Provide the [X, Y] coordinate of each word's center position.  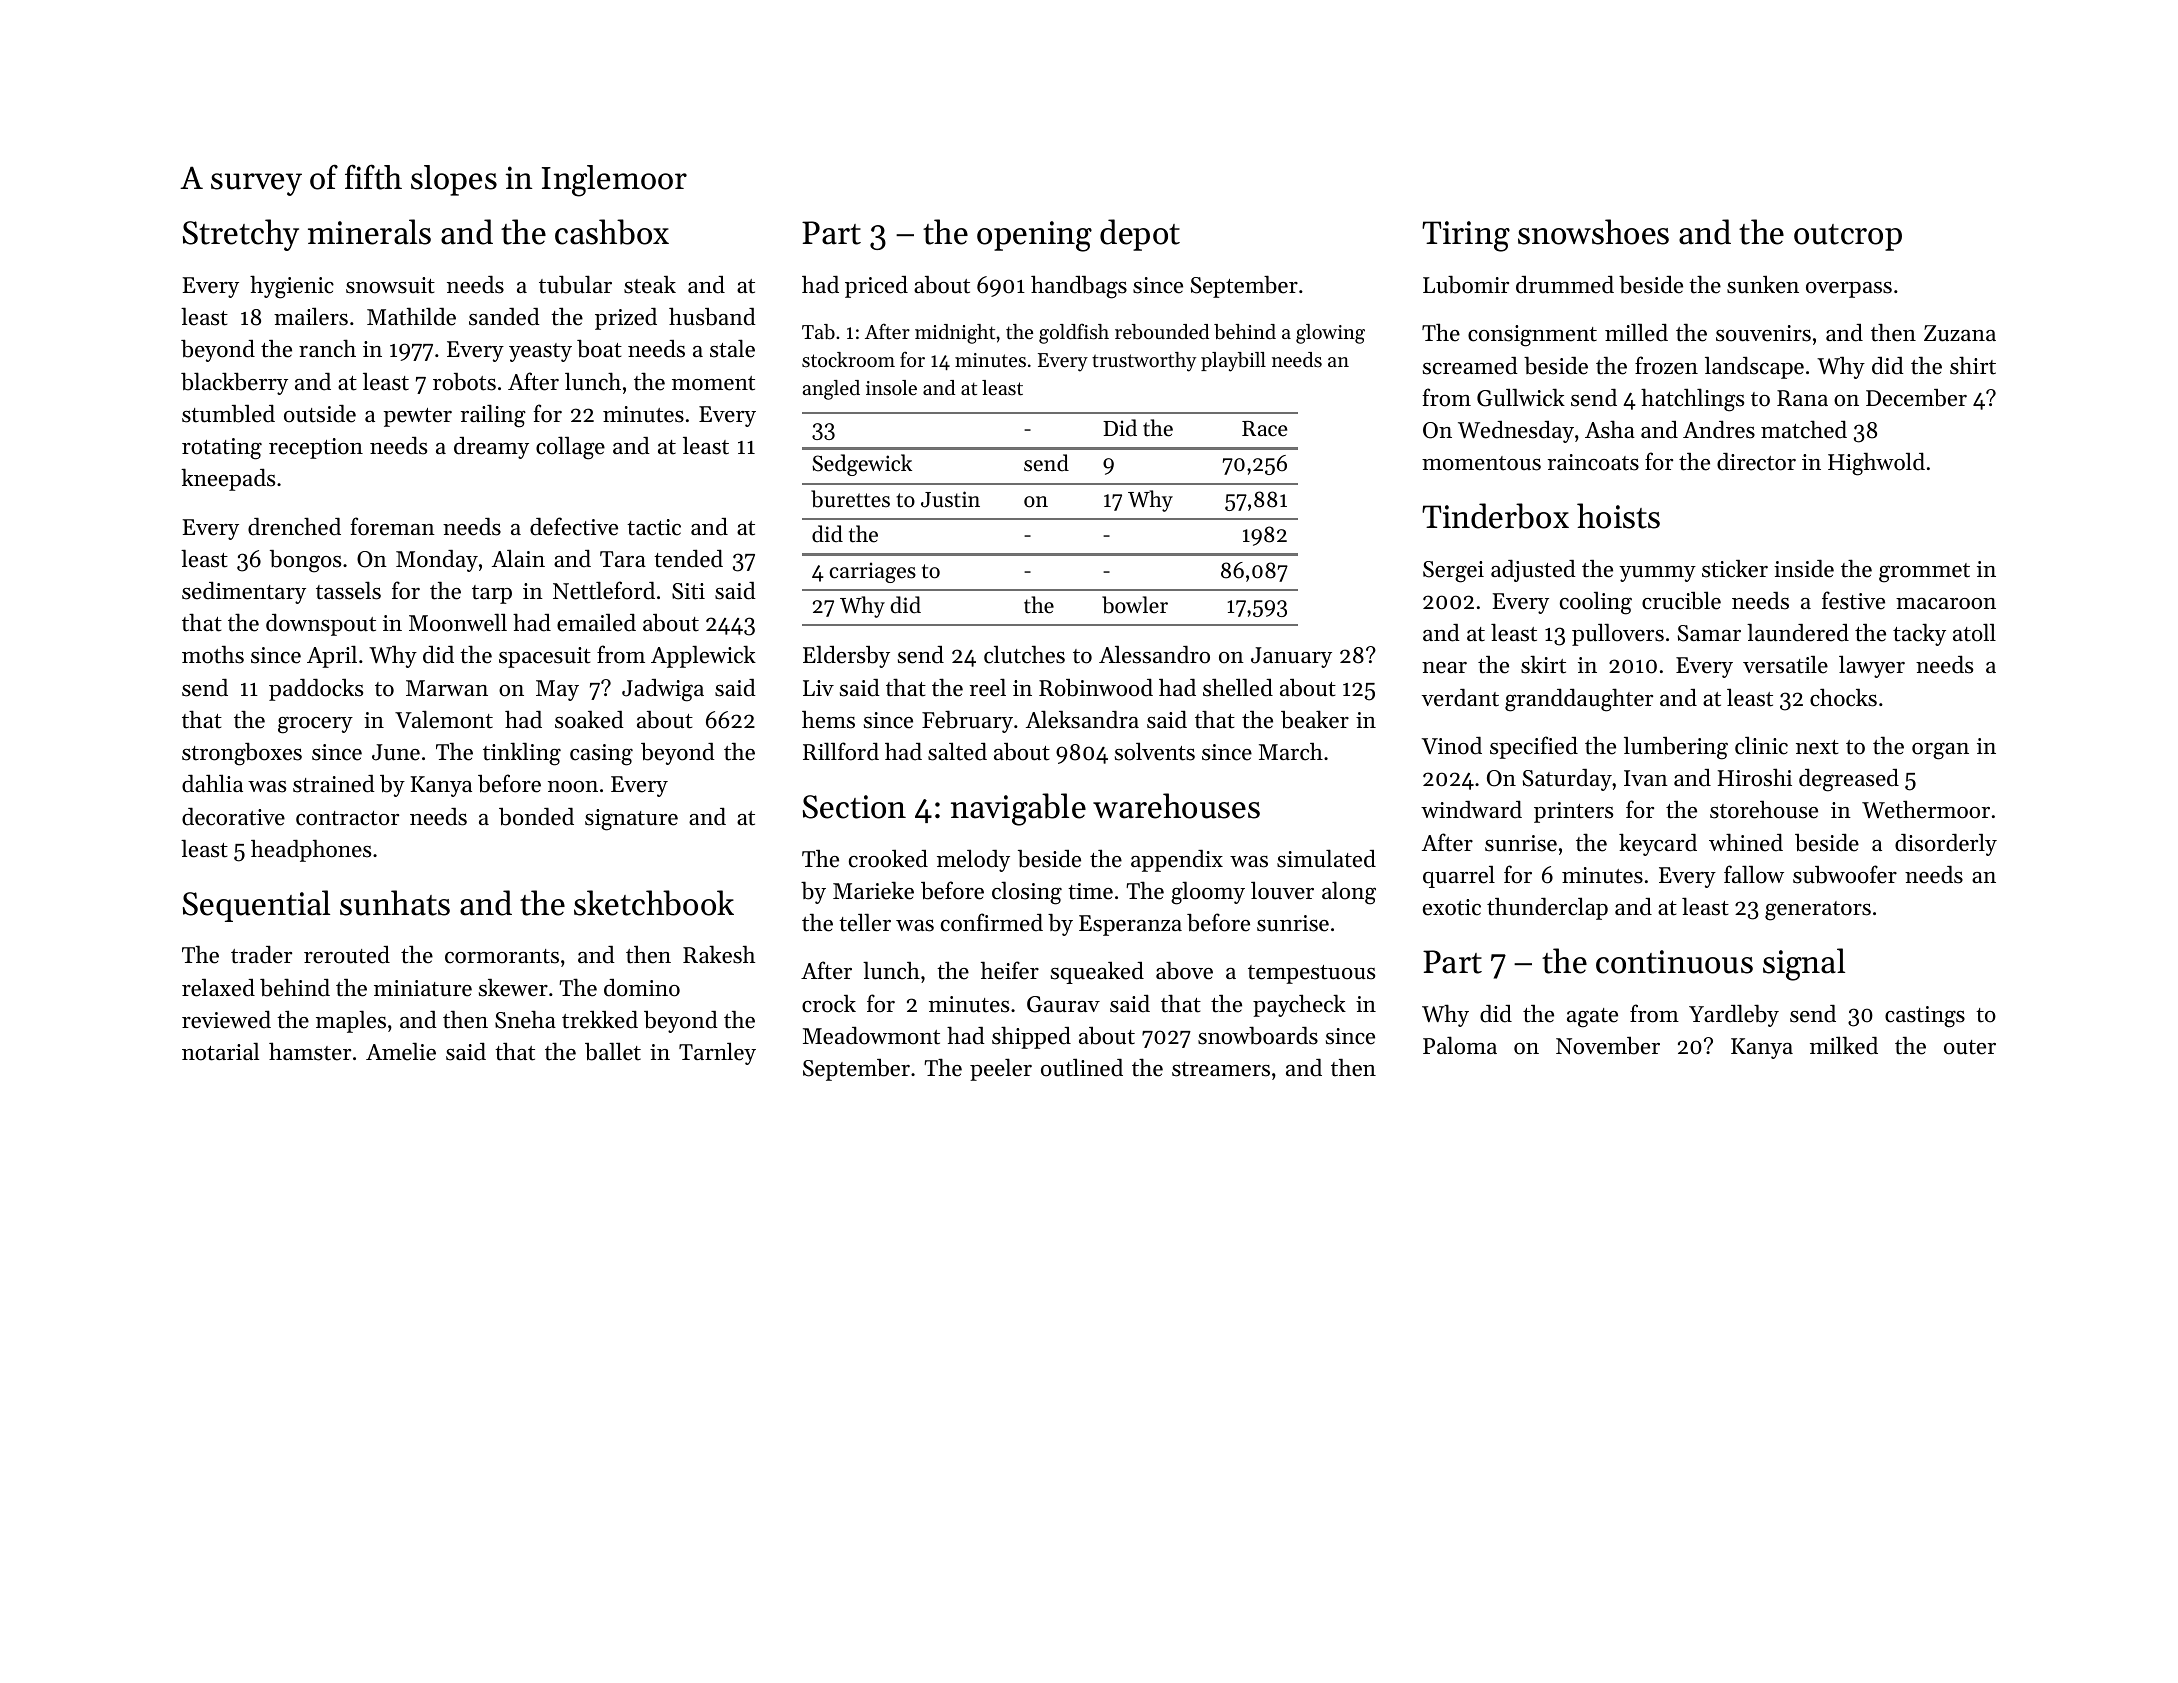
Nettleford [604, 590]
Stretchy [241, 235]
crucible [1681, 601]
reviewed [226, 1019]
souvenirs [1763, 333]
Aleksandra [1082, 719]
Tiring [1466, 236]
